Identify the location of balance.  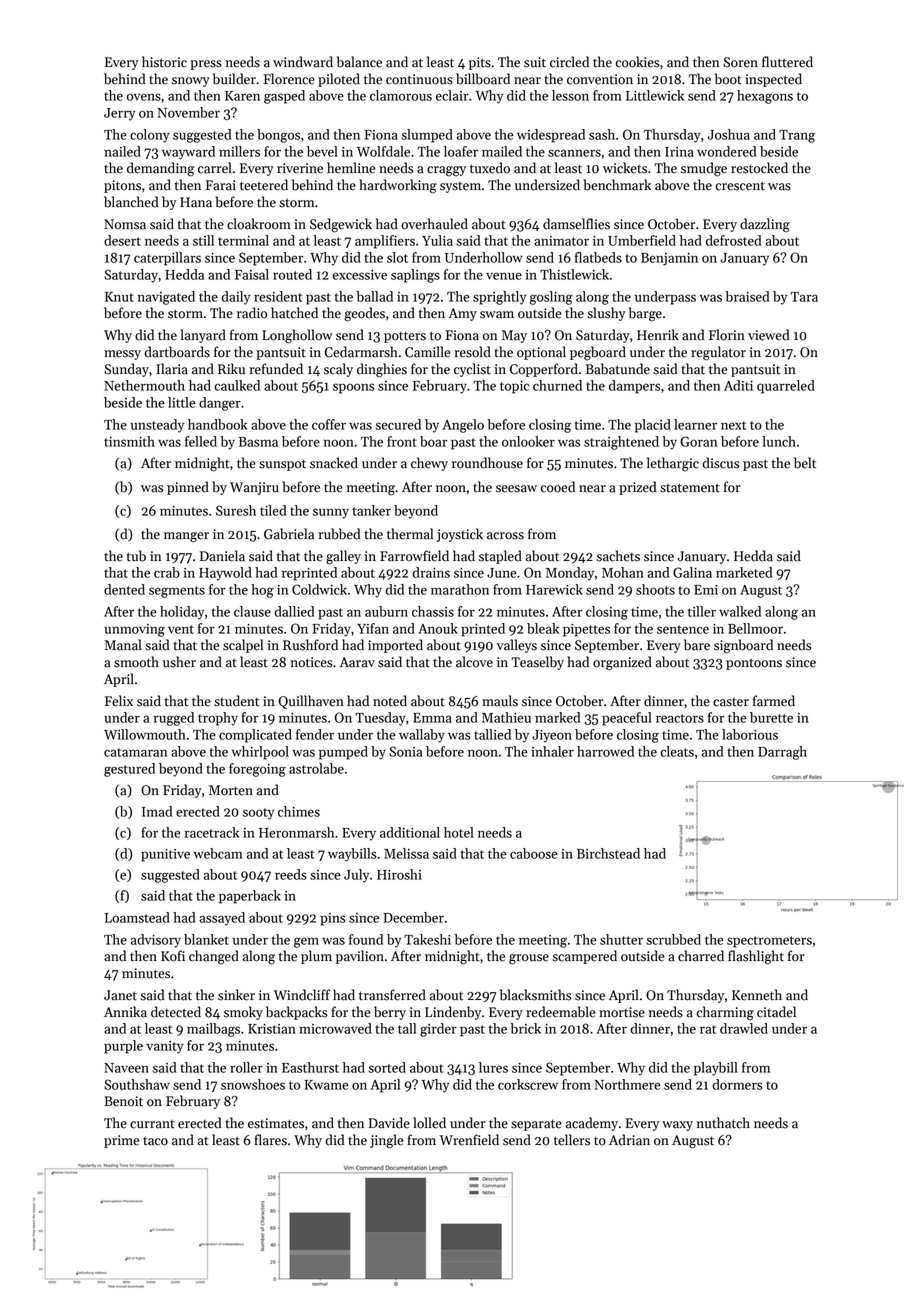
(359, 62).
